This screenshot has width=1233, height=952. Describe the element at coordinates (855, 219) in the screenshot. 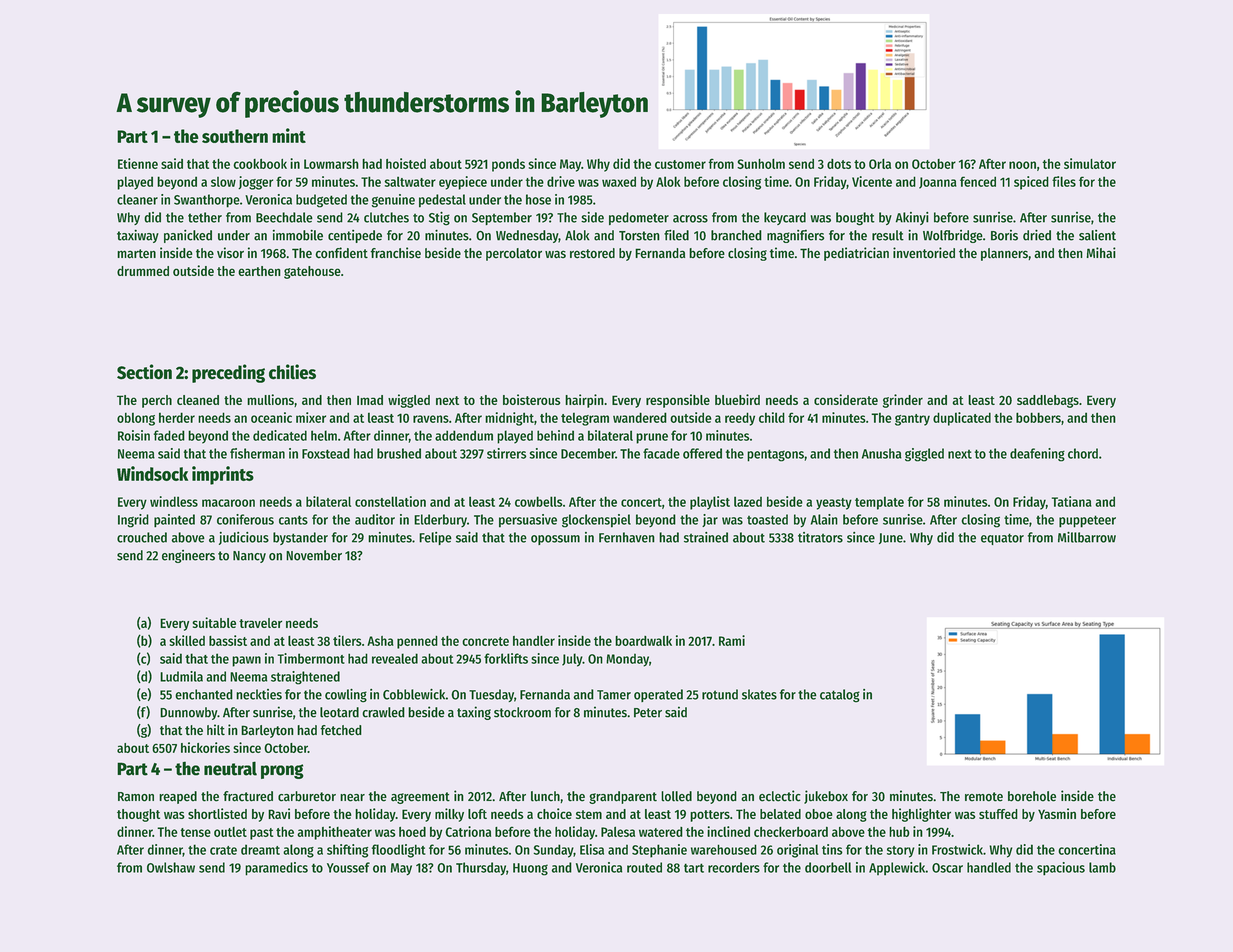

I see `bought` at that location.
